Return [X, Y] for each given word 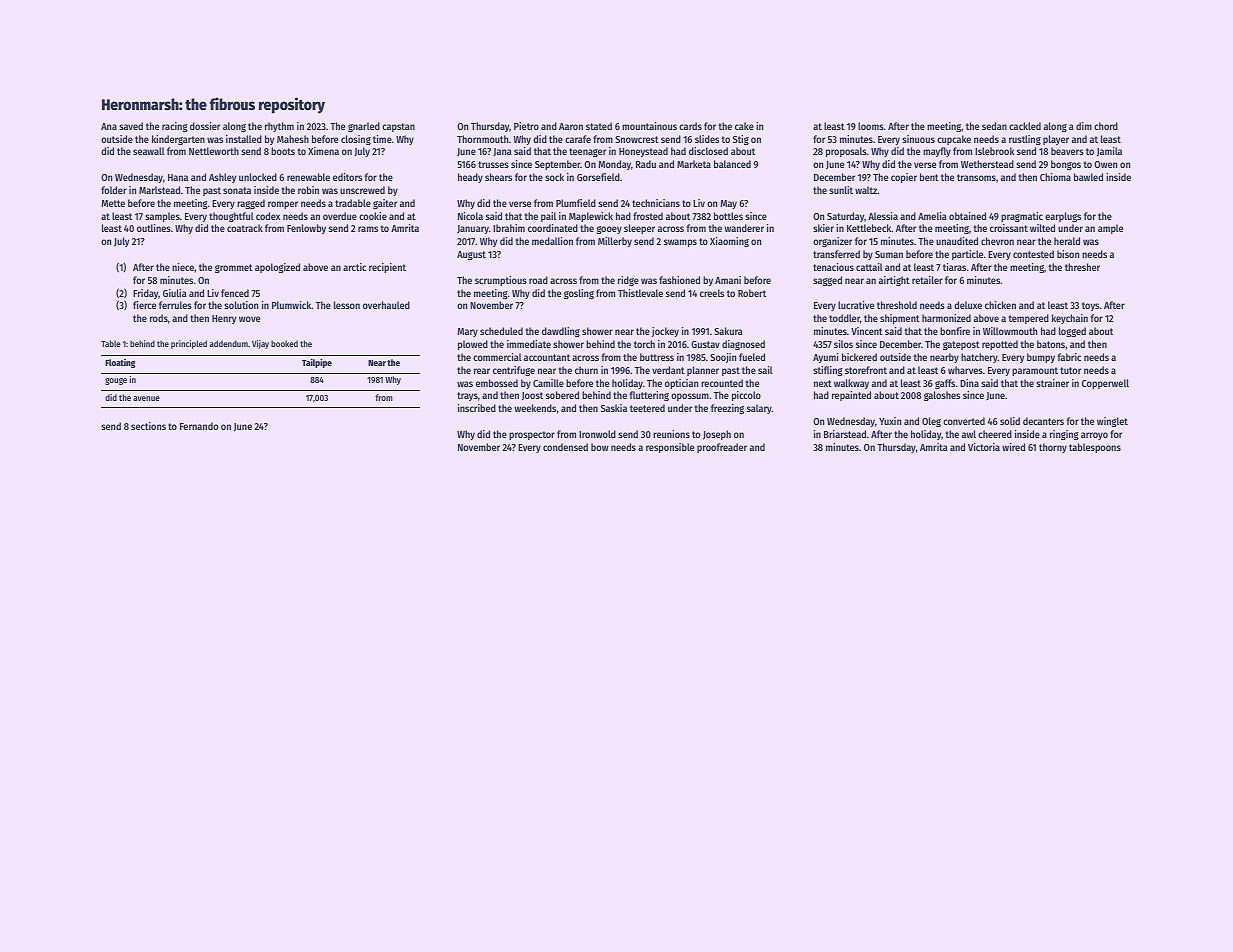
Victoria [984, 447]
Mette [113, 203]
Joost [532, 396]
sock [554, 177]
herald [1067, 241]
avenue [146, 398]
